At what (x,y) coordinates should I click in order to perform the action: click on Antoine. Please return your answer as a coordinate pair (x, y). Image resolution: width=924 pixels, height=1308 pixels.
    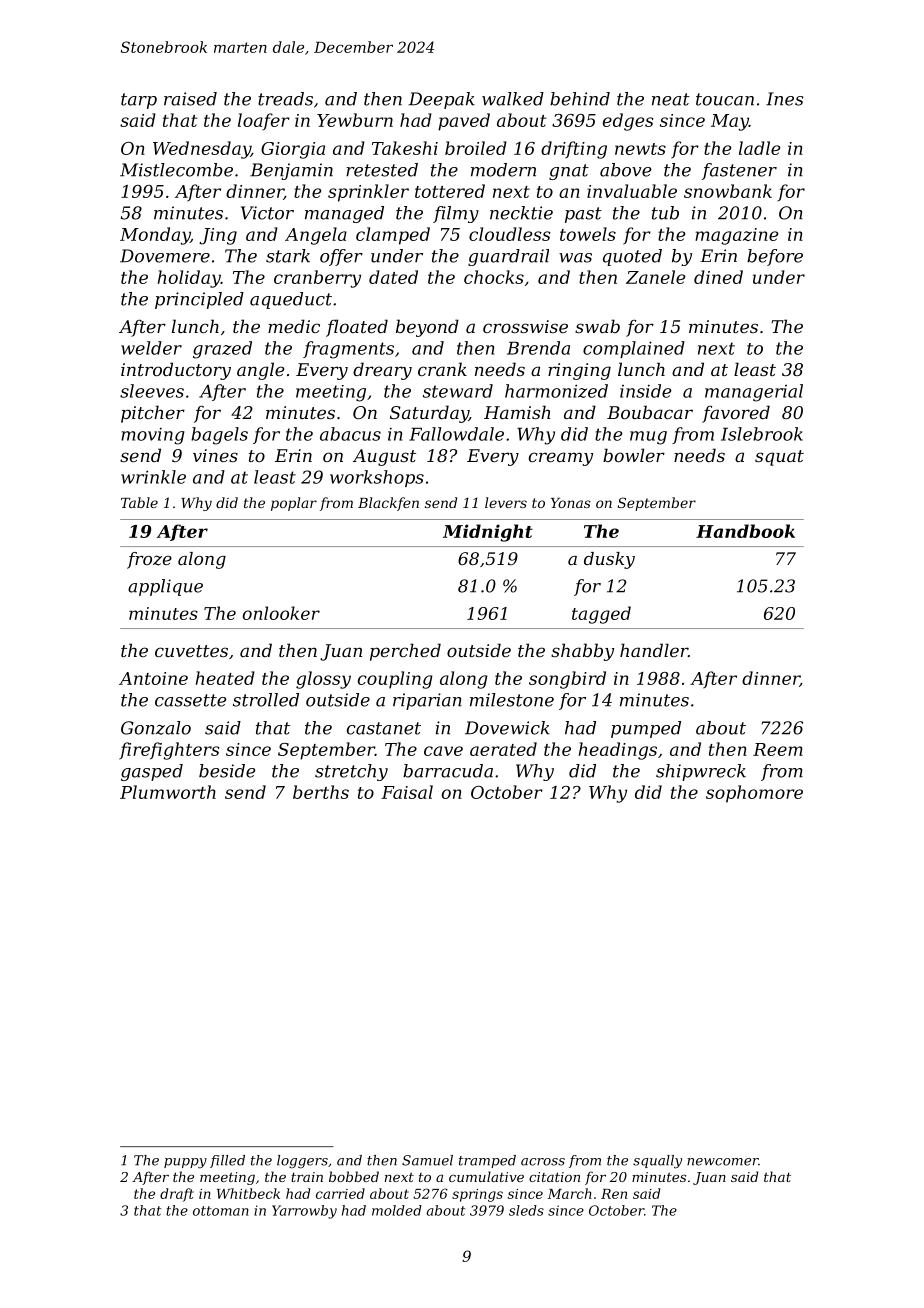
    Looking at the image, I should click on (153, 678).
